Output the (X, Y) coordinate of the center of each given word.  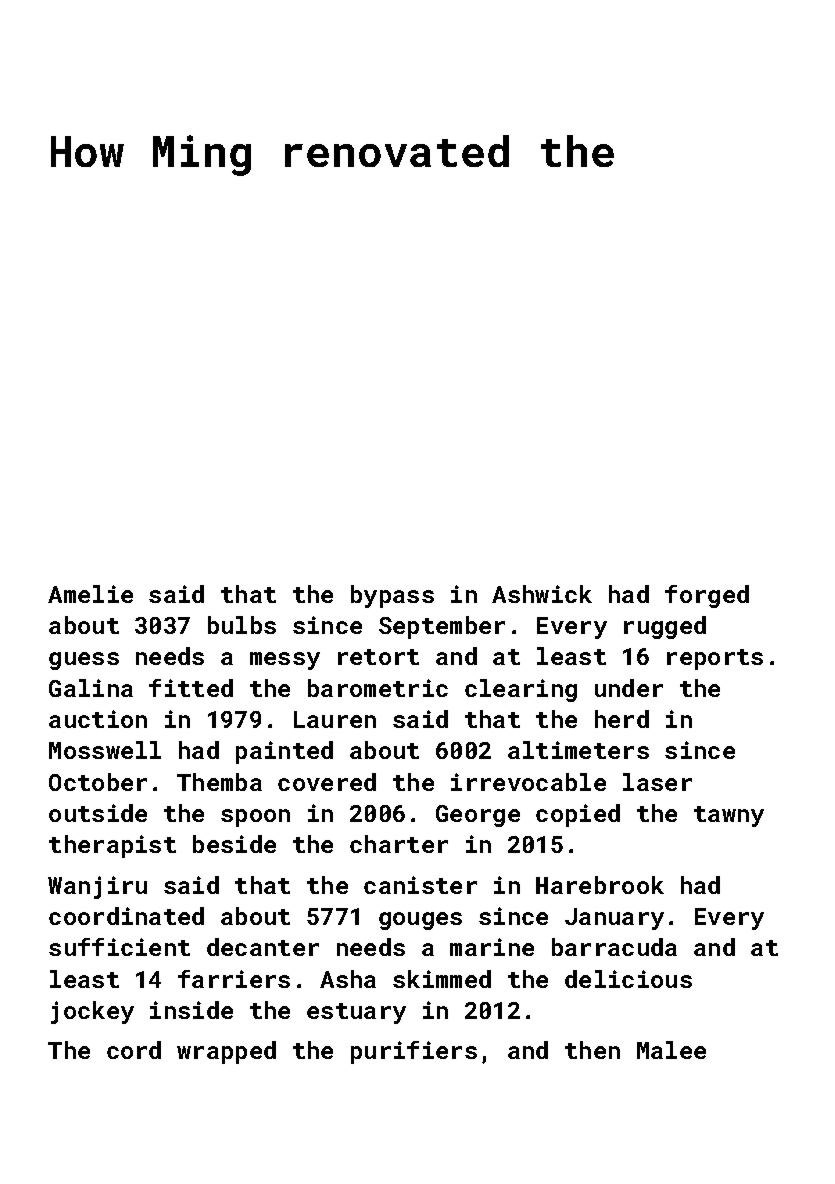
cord (134, 1050)
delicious (628, 979)
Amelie (90, 594)
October (98, 782)
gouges (420, 921)
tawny (729, 816)
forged (707, 596)
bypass (392, 596)
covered (327, 782)
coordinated (126, 916)
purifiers (414, 1052)
